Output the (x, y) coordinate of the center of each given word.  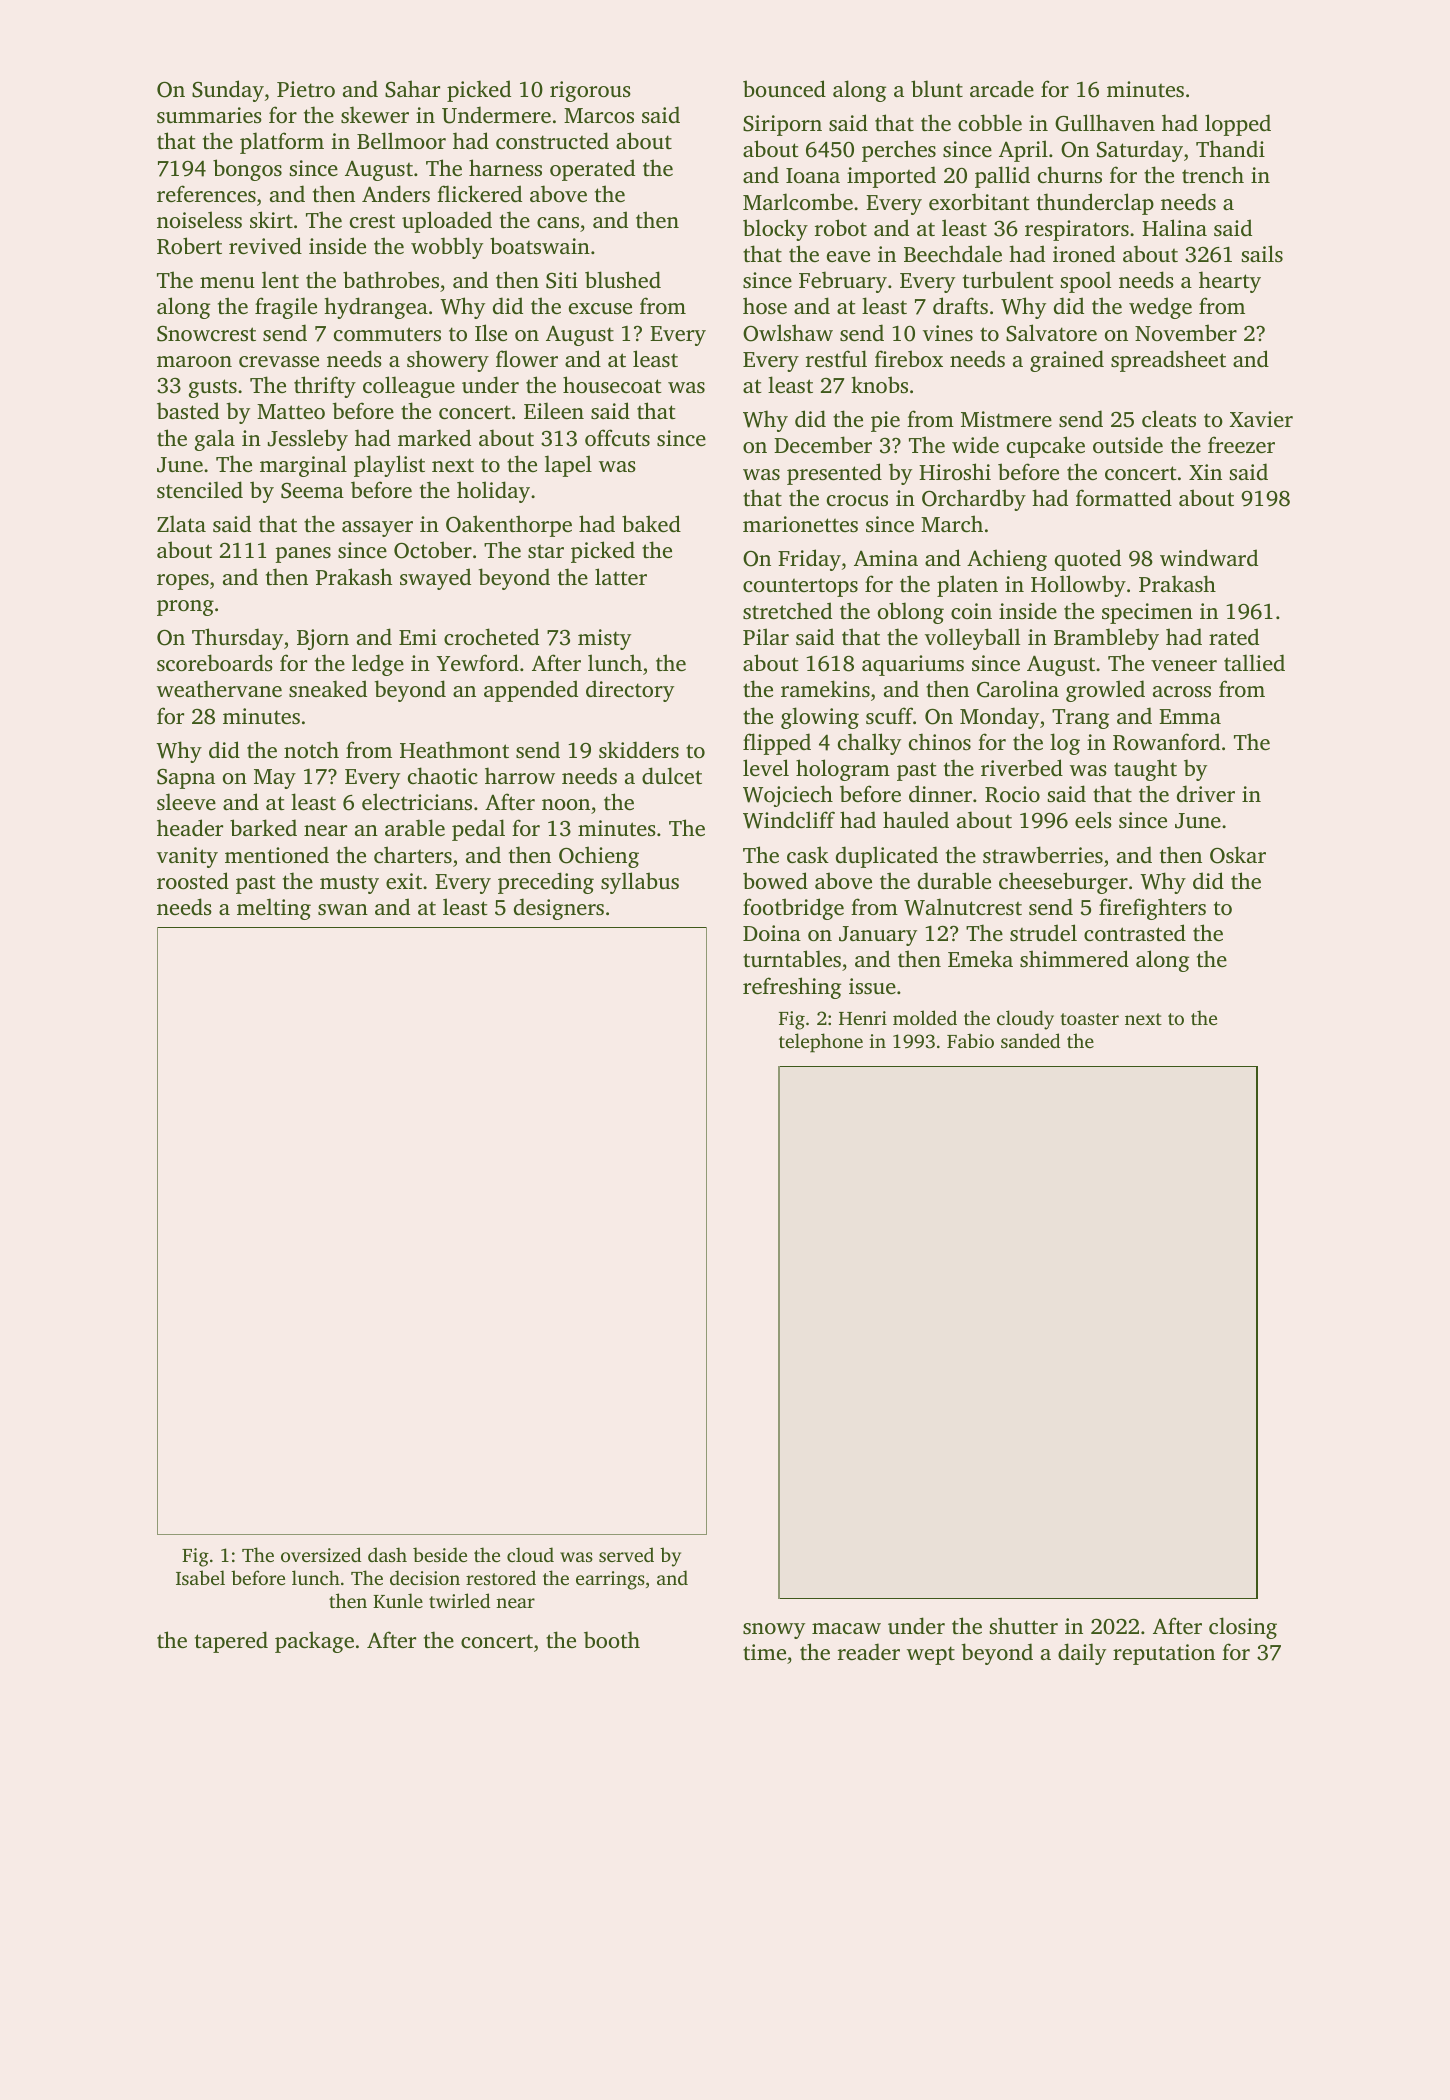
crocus (857, 500)
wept (931, 1655)
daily (1082, 1654)
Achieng (1007, 560)
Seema (312, 491)
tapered (231, 1642)
